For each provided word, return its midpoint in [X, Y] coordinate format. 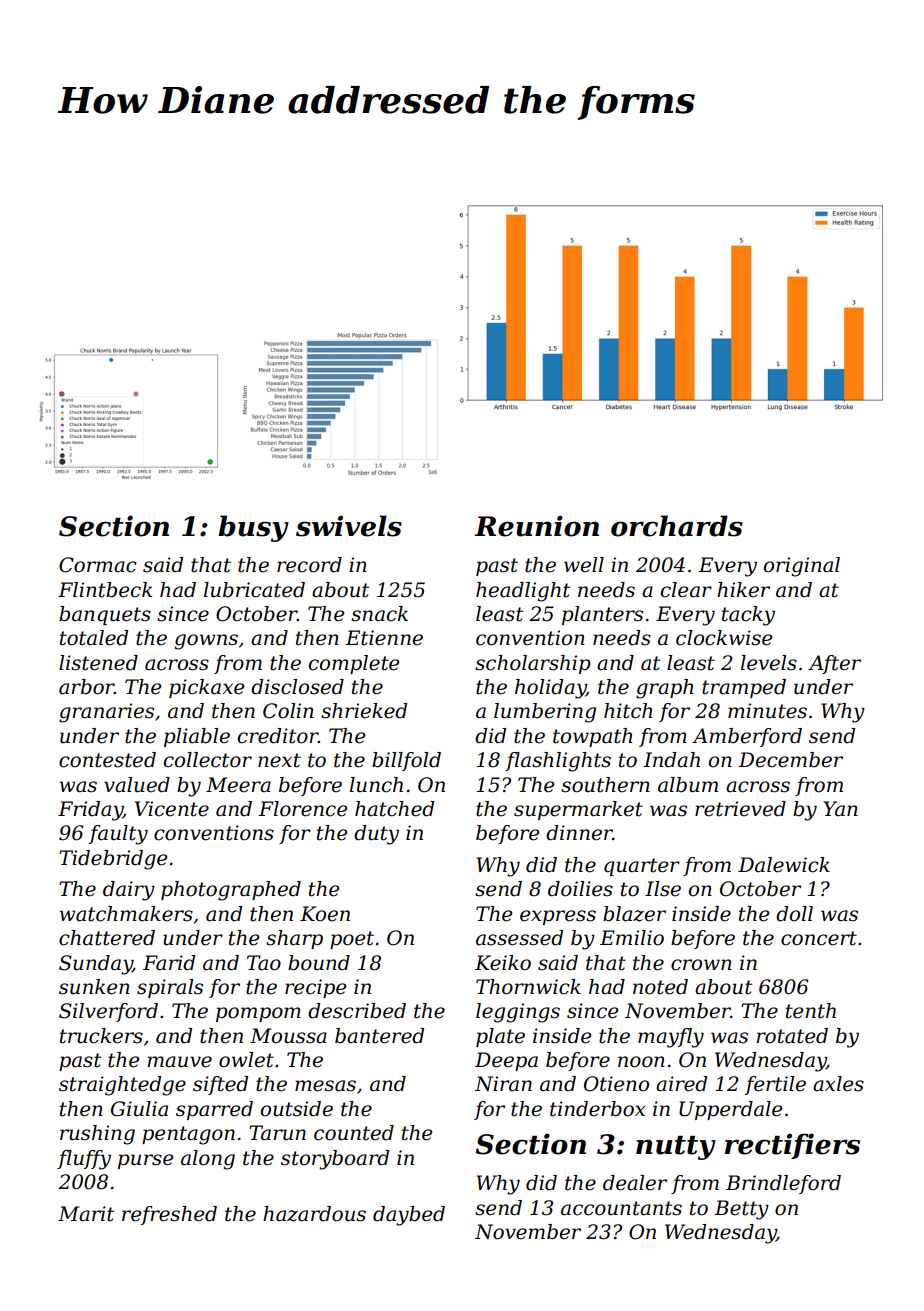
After [834, 664]
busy [253, 528]
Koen [325, 914]
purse [145, 1161]
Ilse [663, 889]
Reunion [536, 526]
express [558, 917]
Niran [503, 1084]
